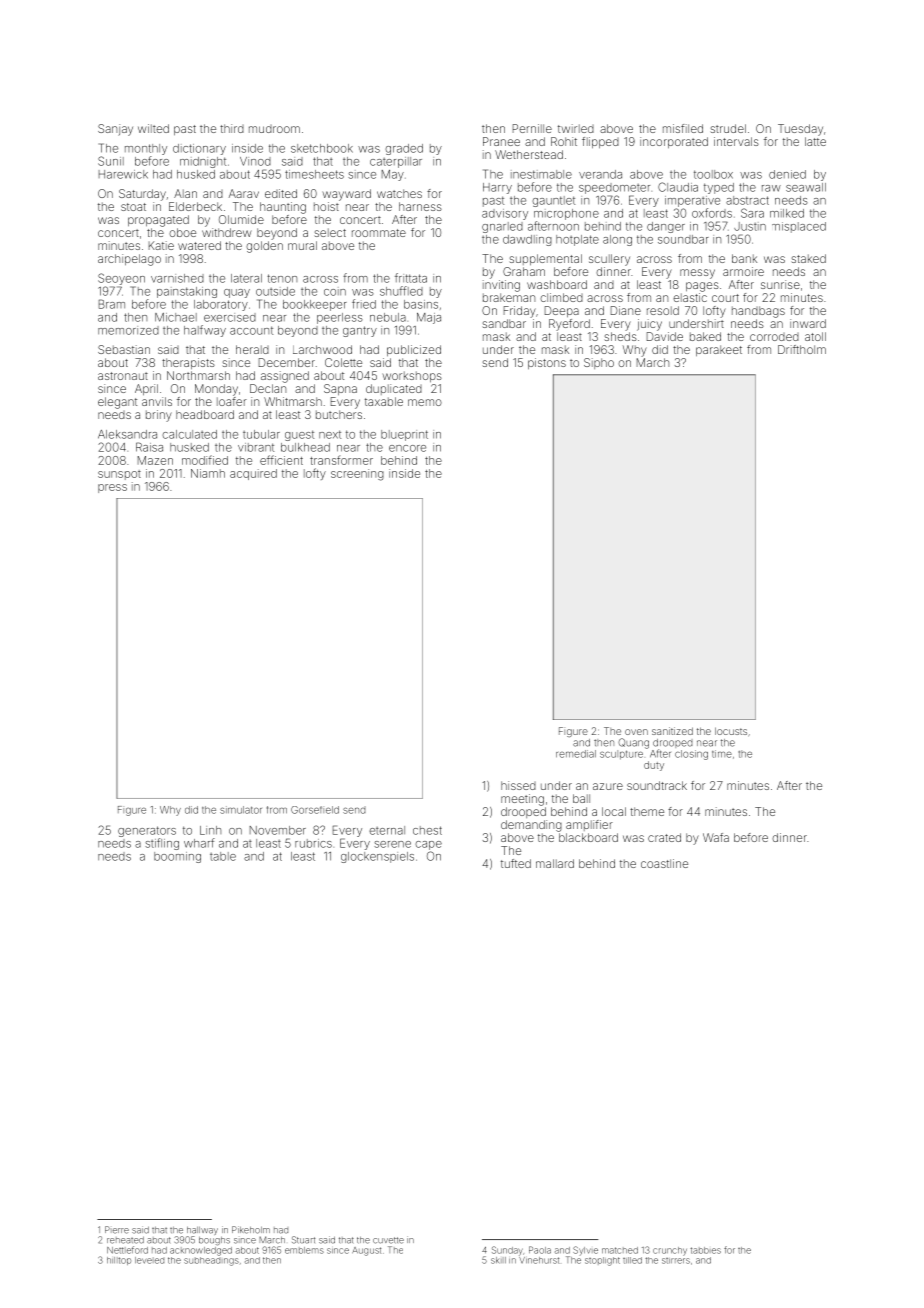 Image resolution: width=924 pixels, height=1308 pixels. I want to click on skill, so click(498, 1260).
